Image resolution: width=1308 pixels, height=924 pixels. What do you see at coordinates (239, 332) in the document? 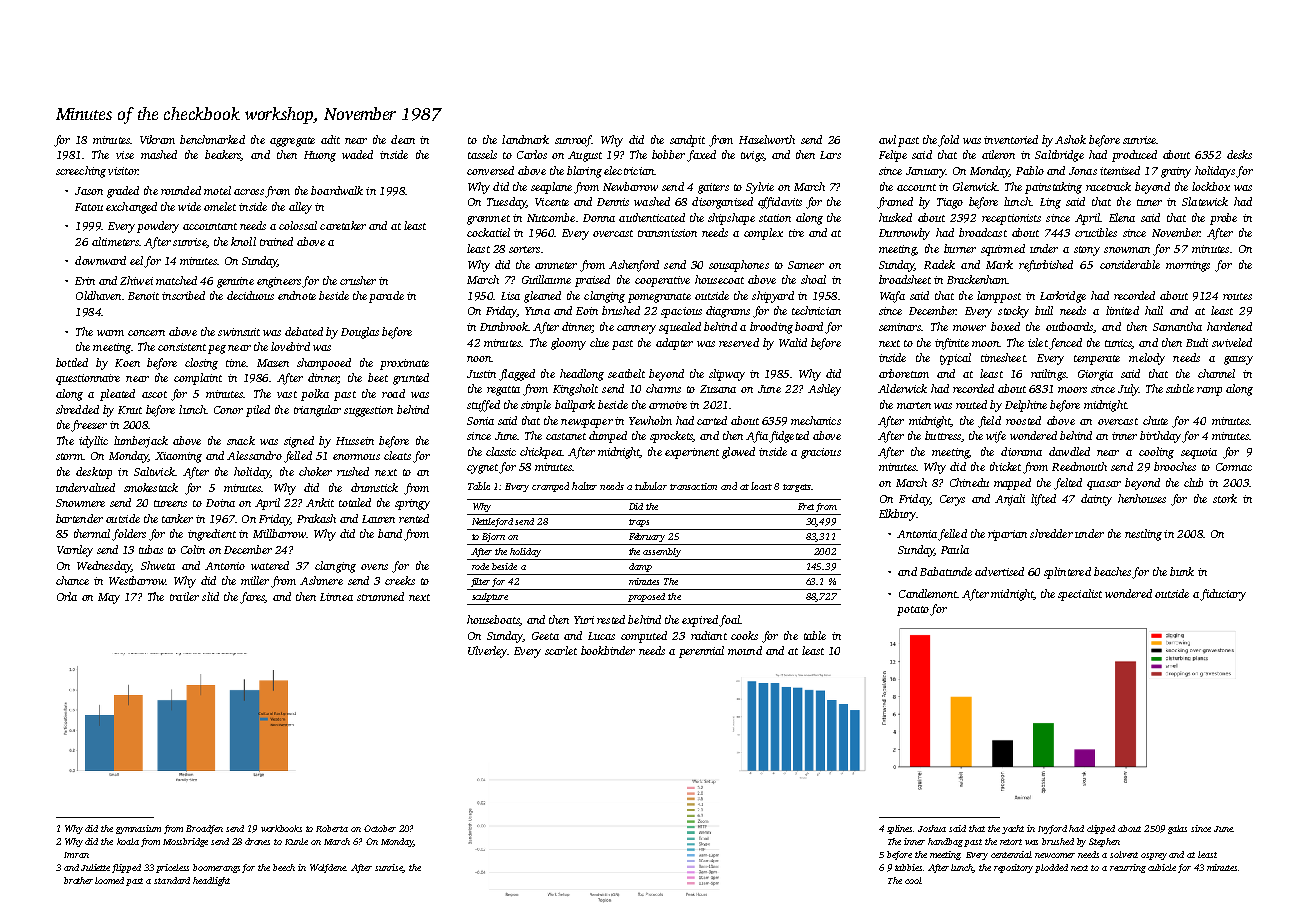
I see `swimsuit` at bounding box center [239, 332].
